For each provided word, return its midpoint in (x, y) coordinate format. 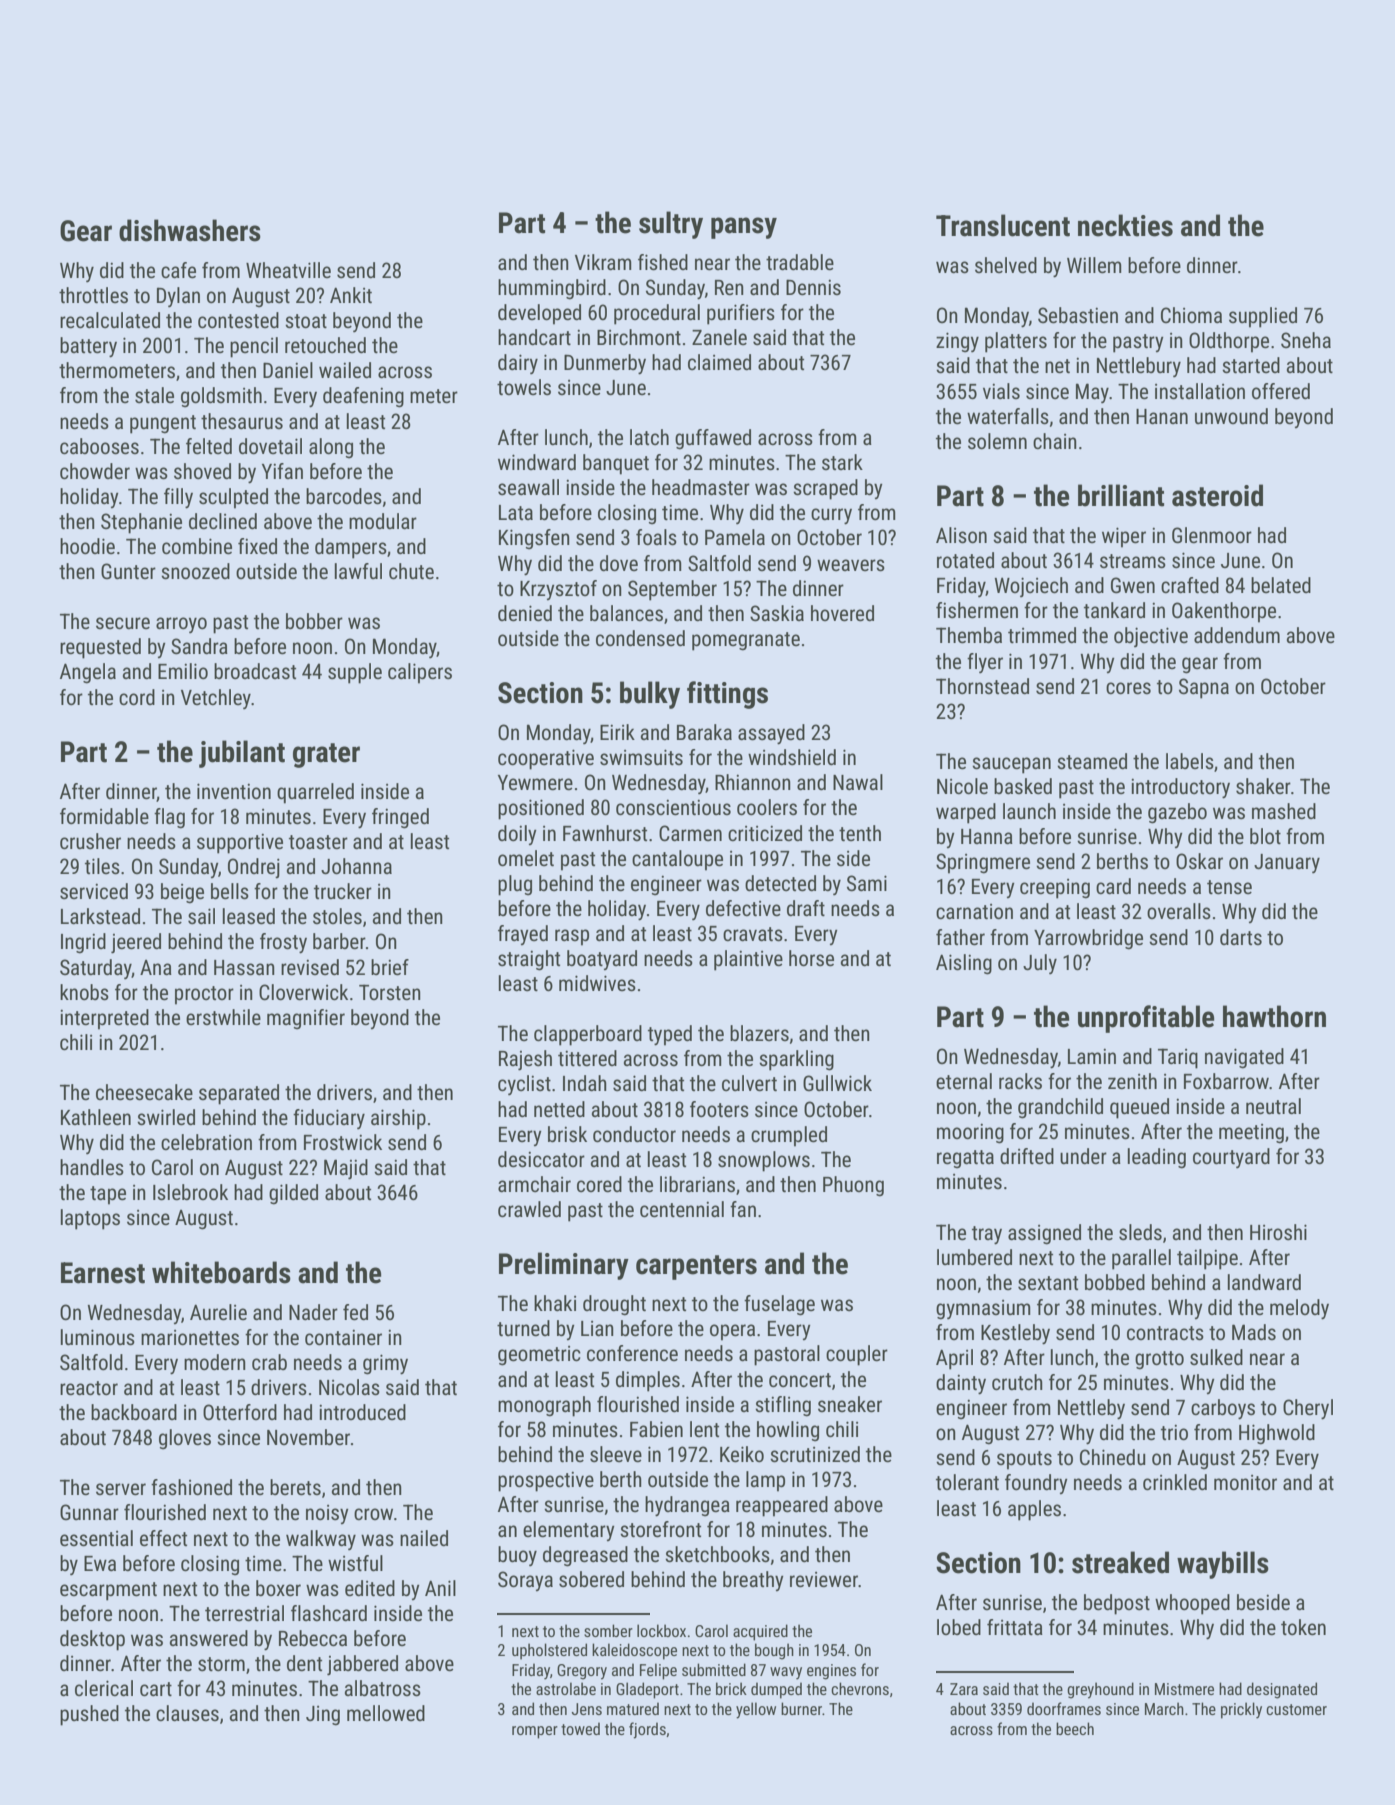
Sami (867, 883)
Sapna (1204, 688)
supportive (240, 843)
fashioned (191, 1487)
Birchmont (639, 337)
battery (88, 347)
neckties (1125, 225)
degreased (585, 1556)
